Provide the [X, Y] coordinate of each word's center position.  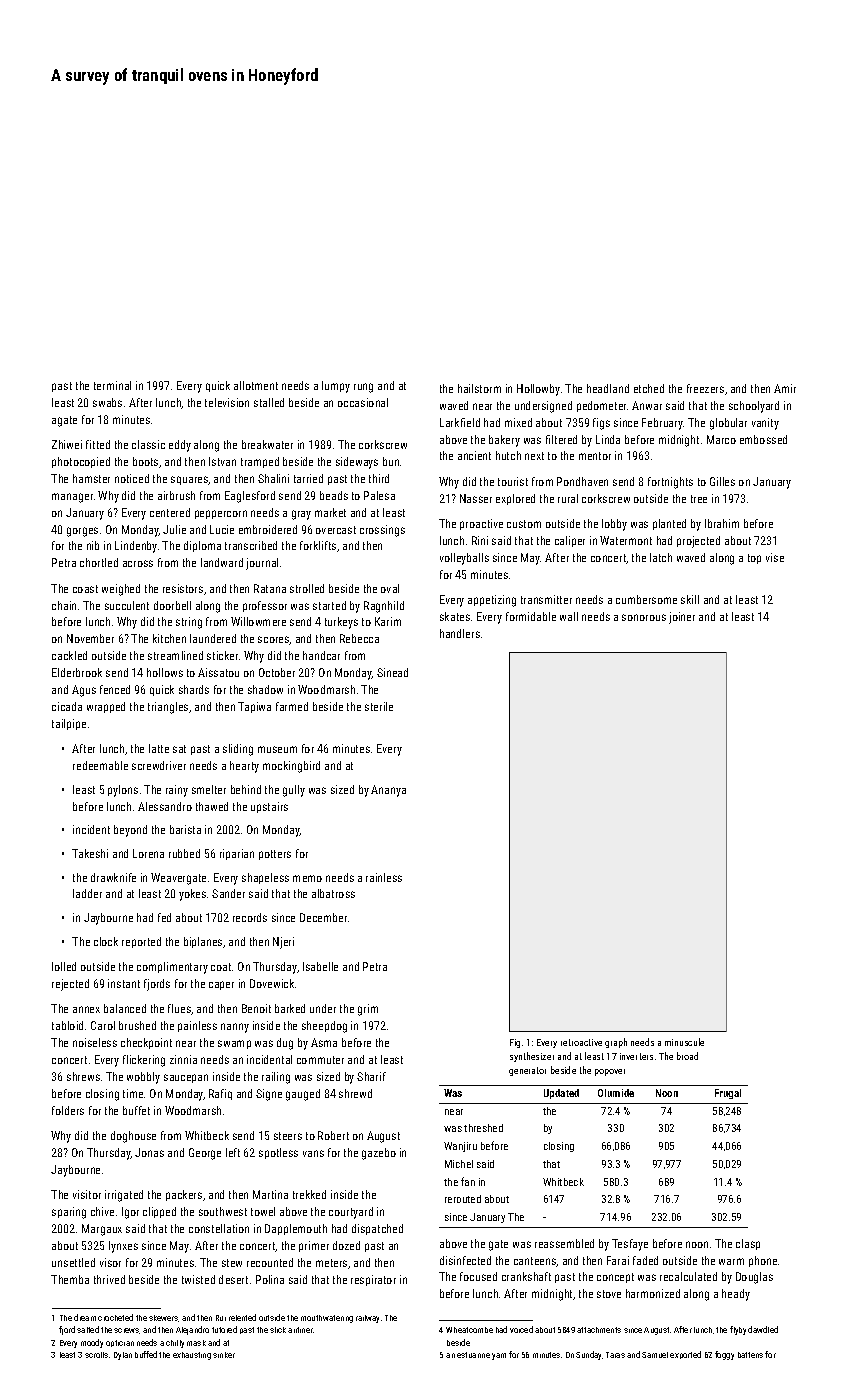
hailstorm [479, 388]
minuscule [684, 1042]
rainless [384, 877]
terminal [112, 385]
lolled [64, 966]
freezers [705, 388]
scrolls [96, 1355]
